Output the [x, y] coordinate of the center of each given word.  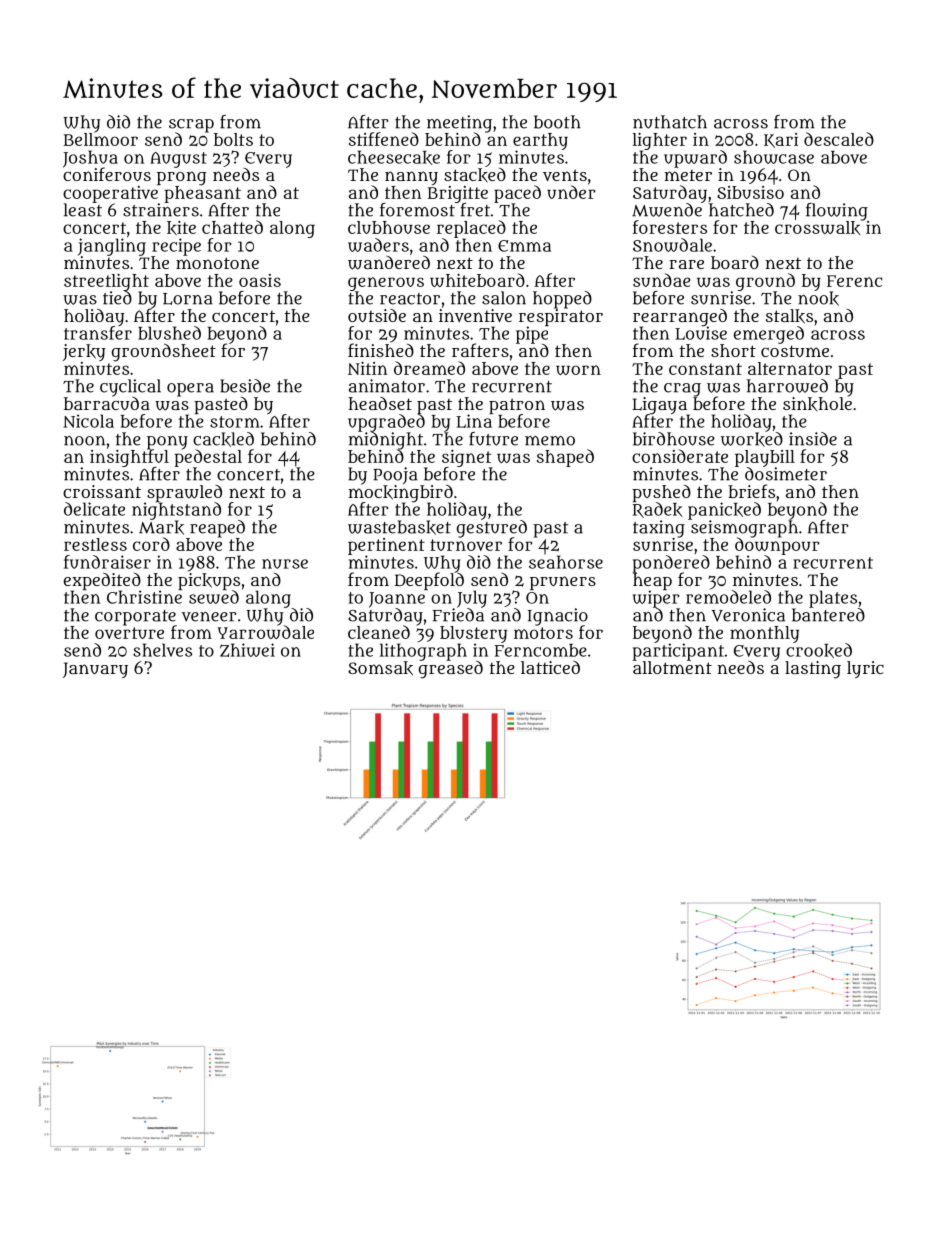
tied [117, 298]
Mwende [667, 210]
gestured [492, 528]
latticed [550, 667]
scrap [191, 125]
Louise [701, 333]
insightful [129, 458]
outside [377, 315]
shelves [162, 650]
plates [833, 599]
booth [557, 122]
